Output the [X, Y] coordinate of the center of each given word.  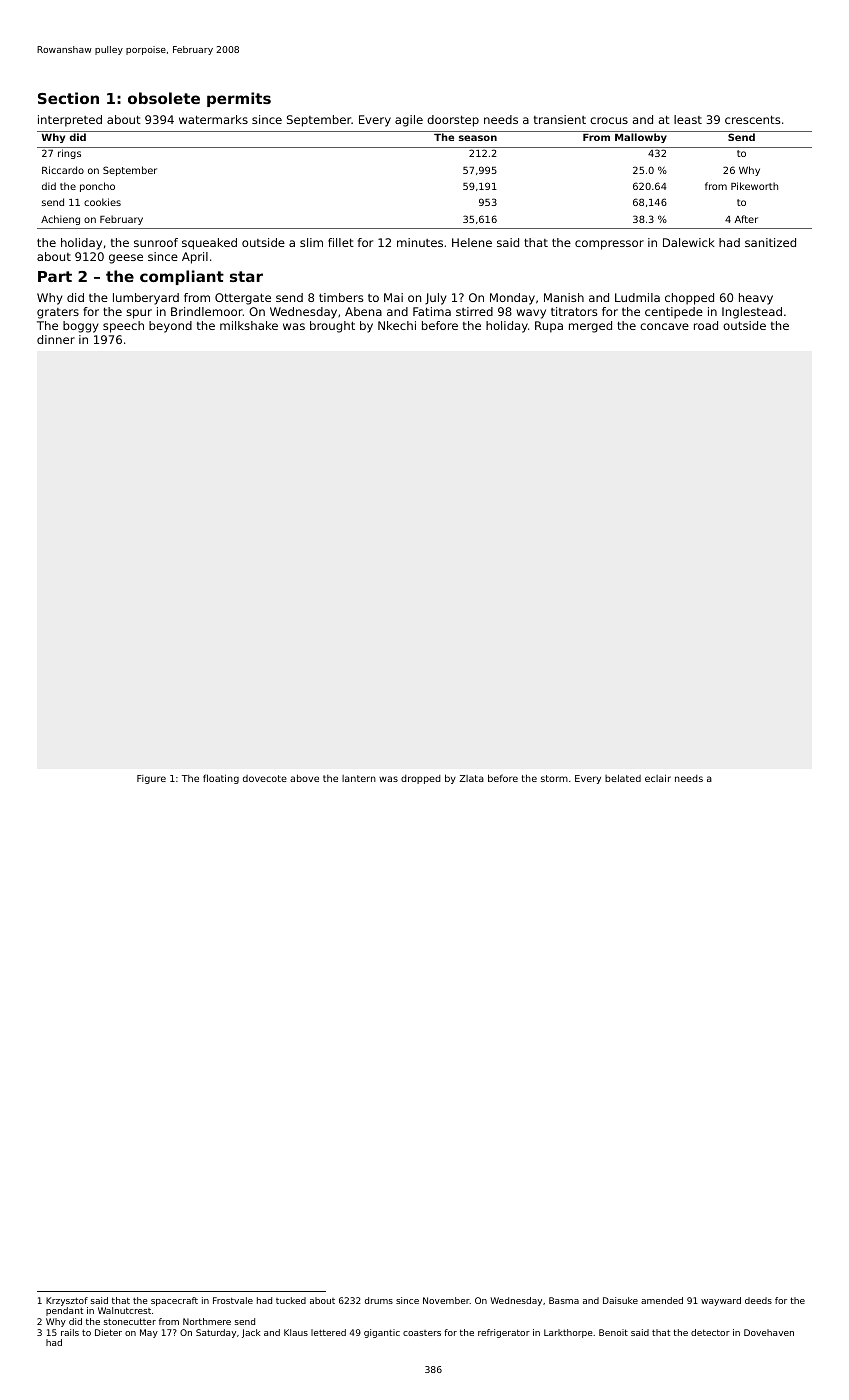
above [304, 778]
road [706, 325]
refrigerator [504, 1333]
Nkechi [397, 325]
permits [239, 99]
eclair [658, 778]
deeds [758, 1300]
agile [409, 121]
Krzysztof [67, 1301]
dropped [421, 779]
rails [70, 1332]
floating [221, 779]
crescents [753, 119]
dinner [56, 339]
